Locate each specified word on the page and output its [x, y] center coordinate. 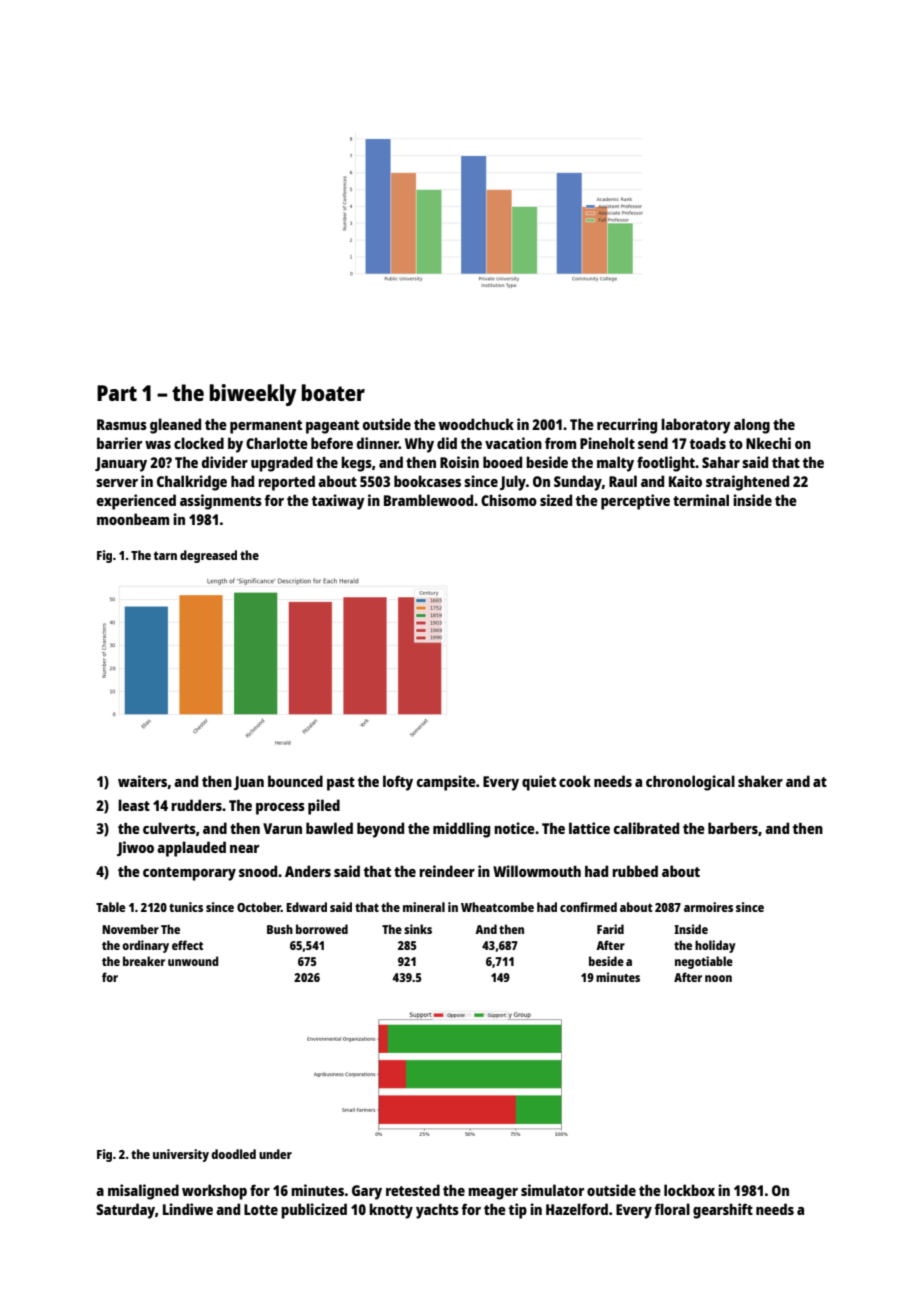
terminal [701, 500]
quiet [539, 783]
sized [556, 500]
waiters [142, 781]
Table [111, 907]
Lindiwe [188, 1209]
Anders [308, 871]
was [158, 445]
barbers [733, 828]
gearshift [723, 1211]
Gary [367, 1192]
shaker [760, 781]
